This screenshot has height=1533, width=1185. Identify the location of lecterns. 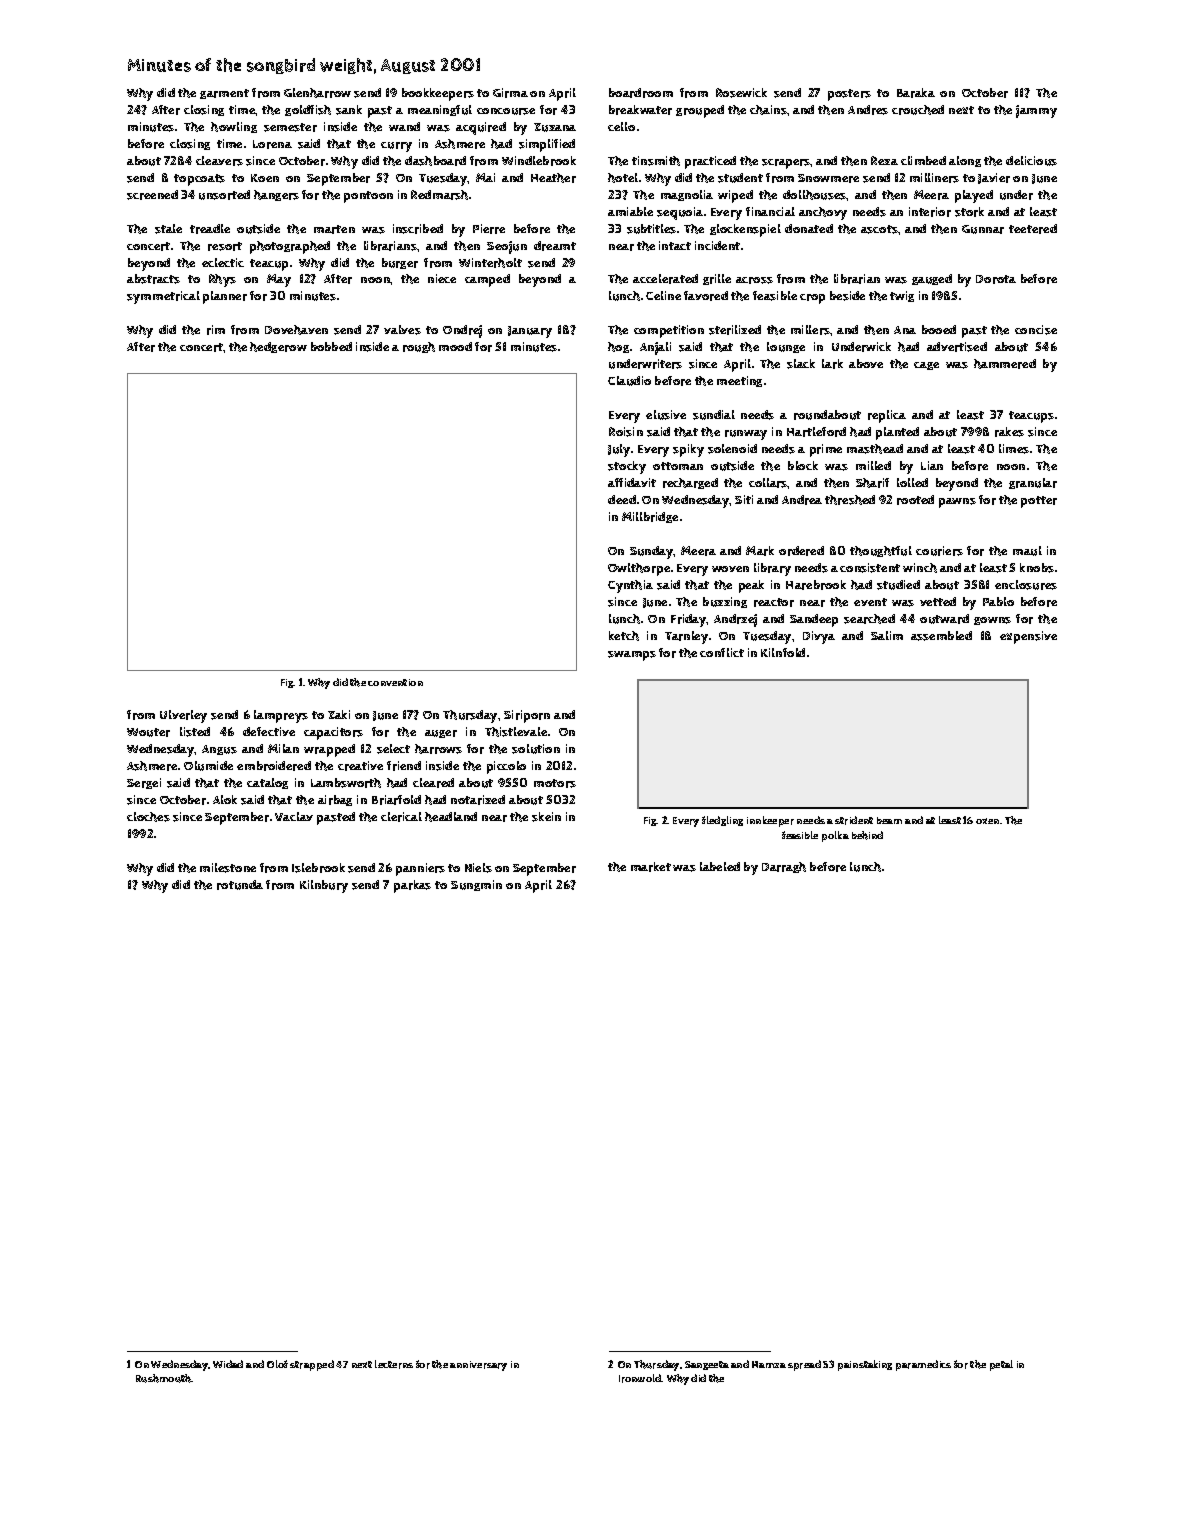
(394, 1364).
